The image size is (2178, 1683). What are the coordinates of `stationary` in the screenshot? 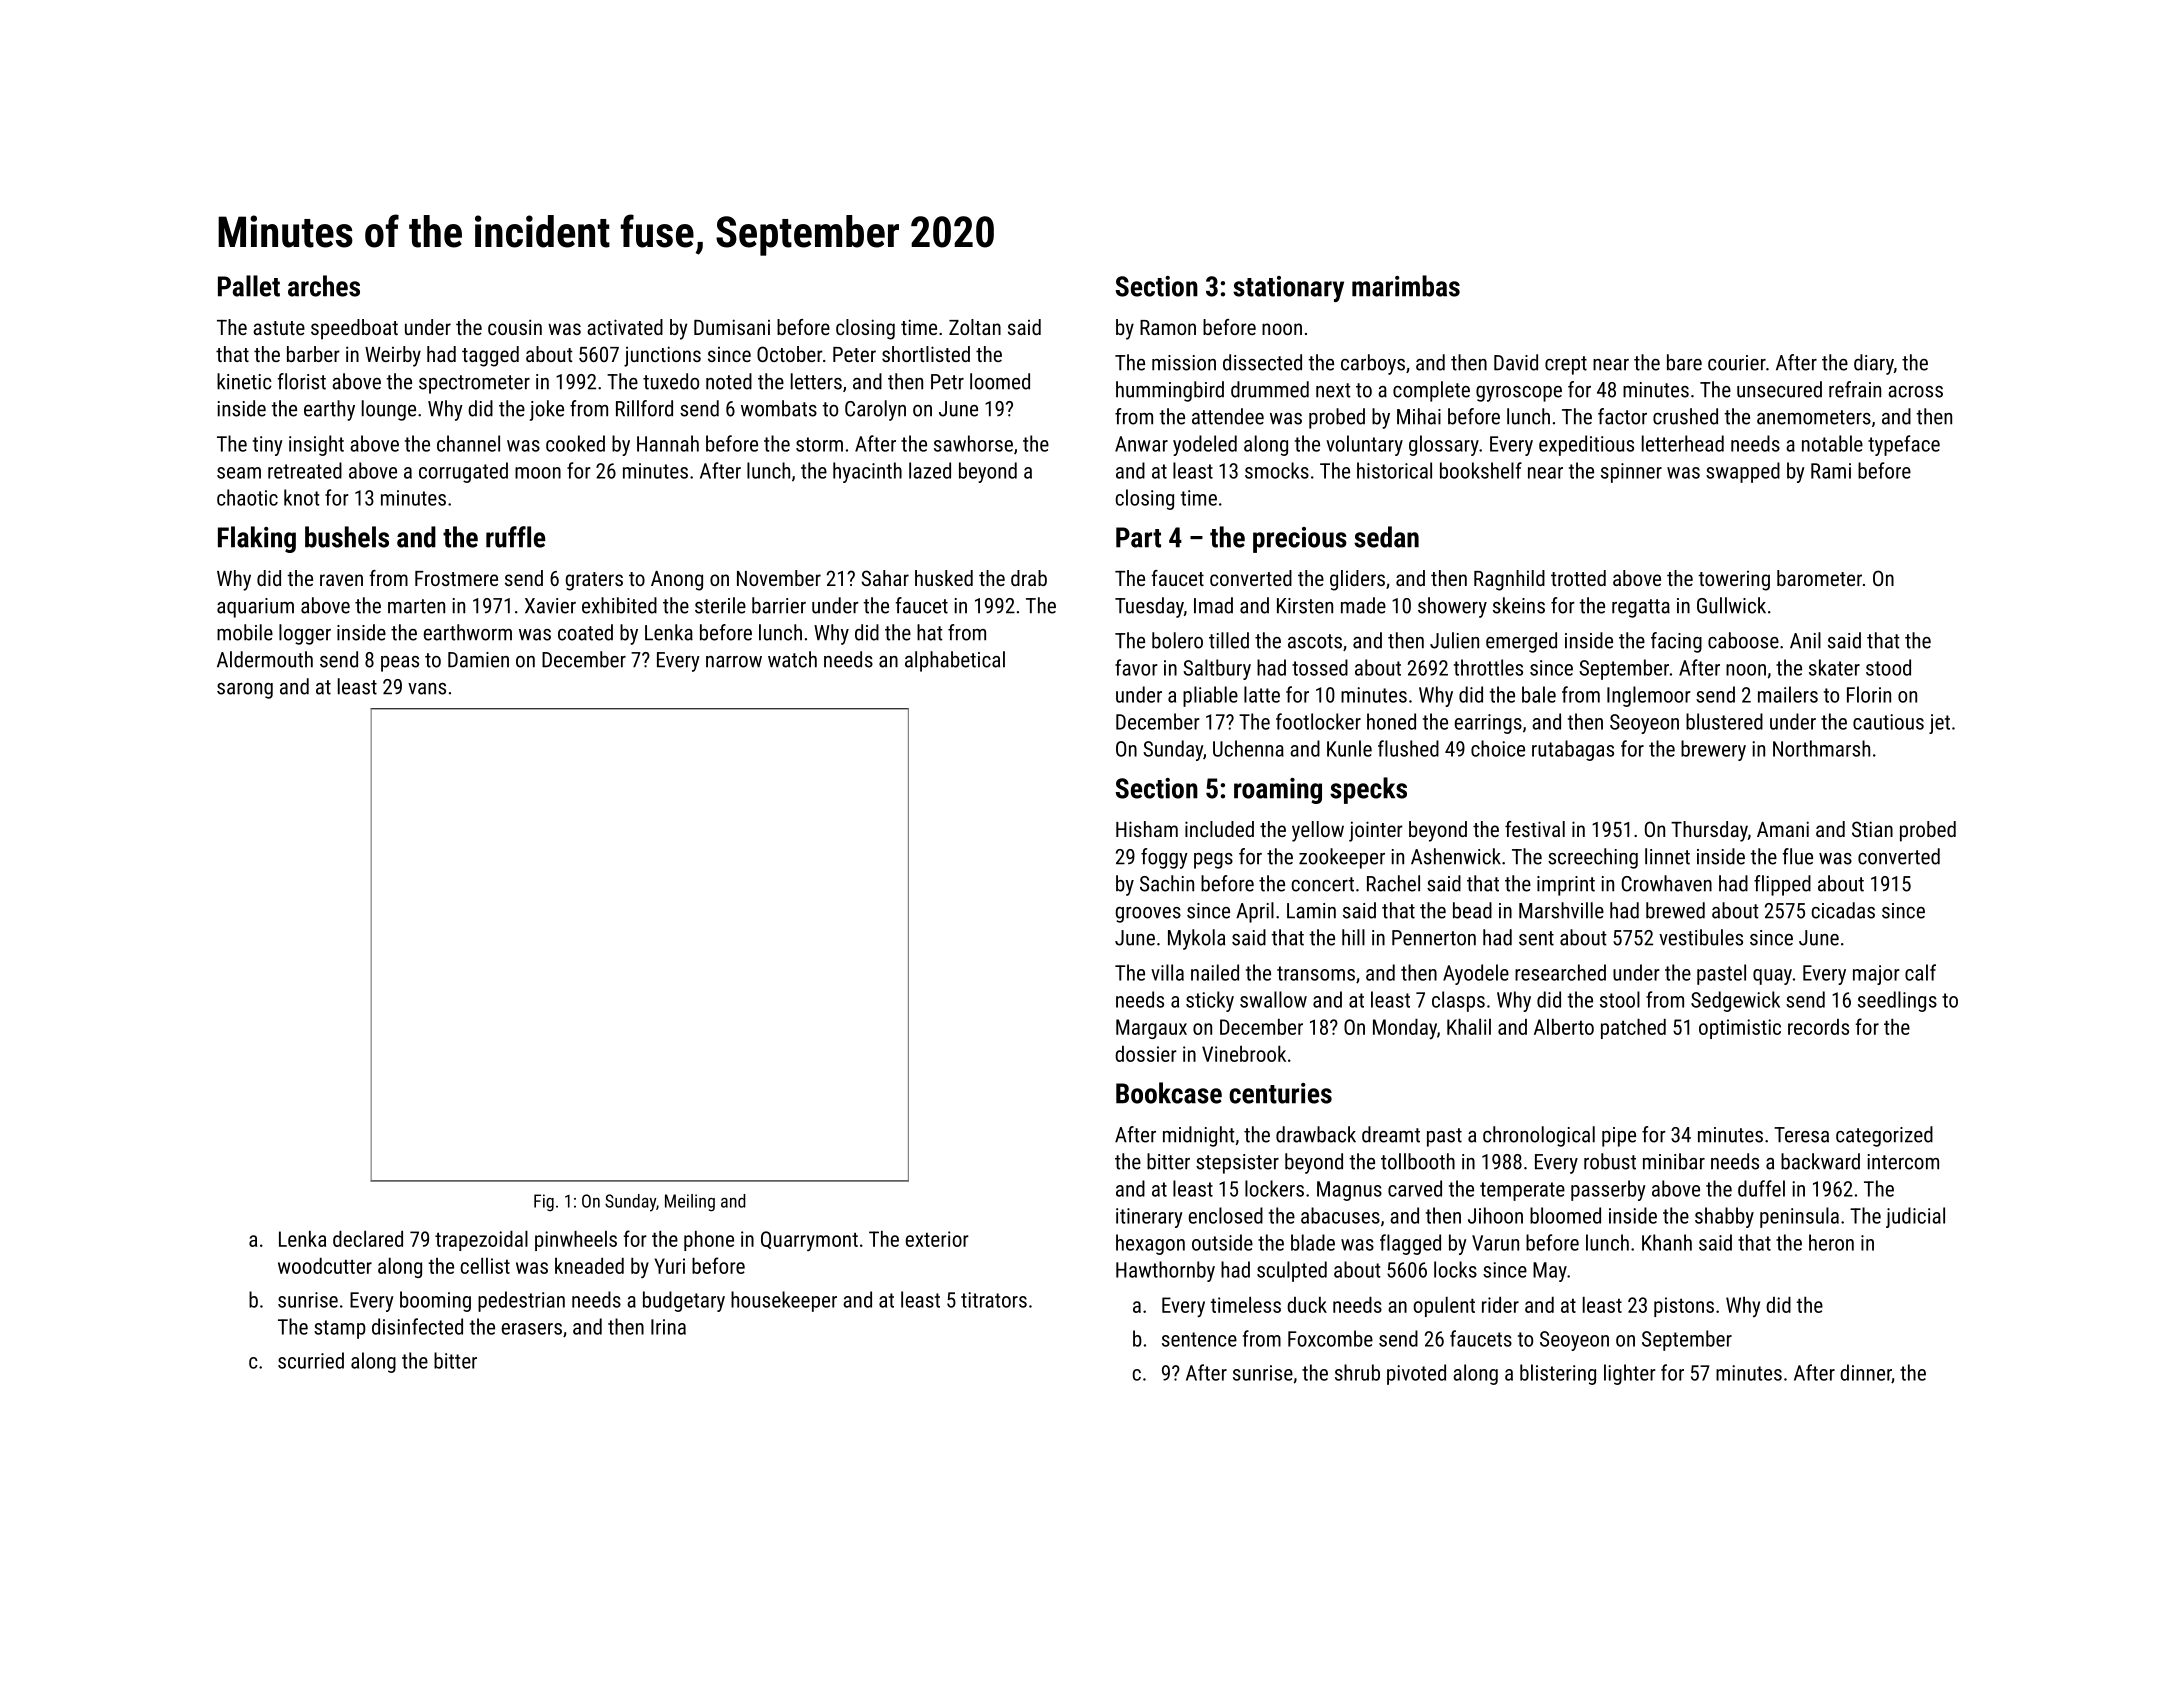 It's located at (1288, 289).
